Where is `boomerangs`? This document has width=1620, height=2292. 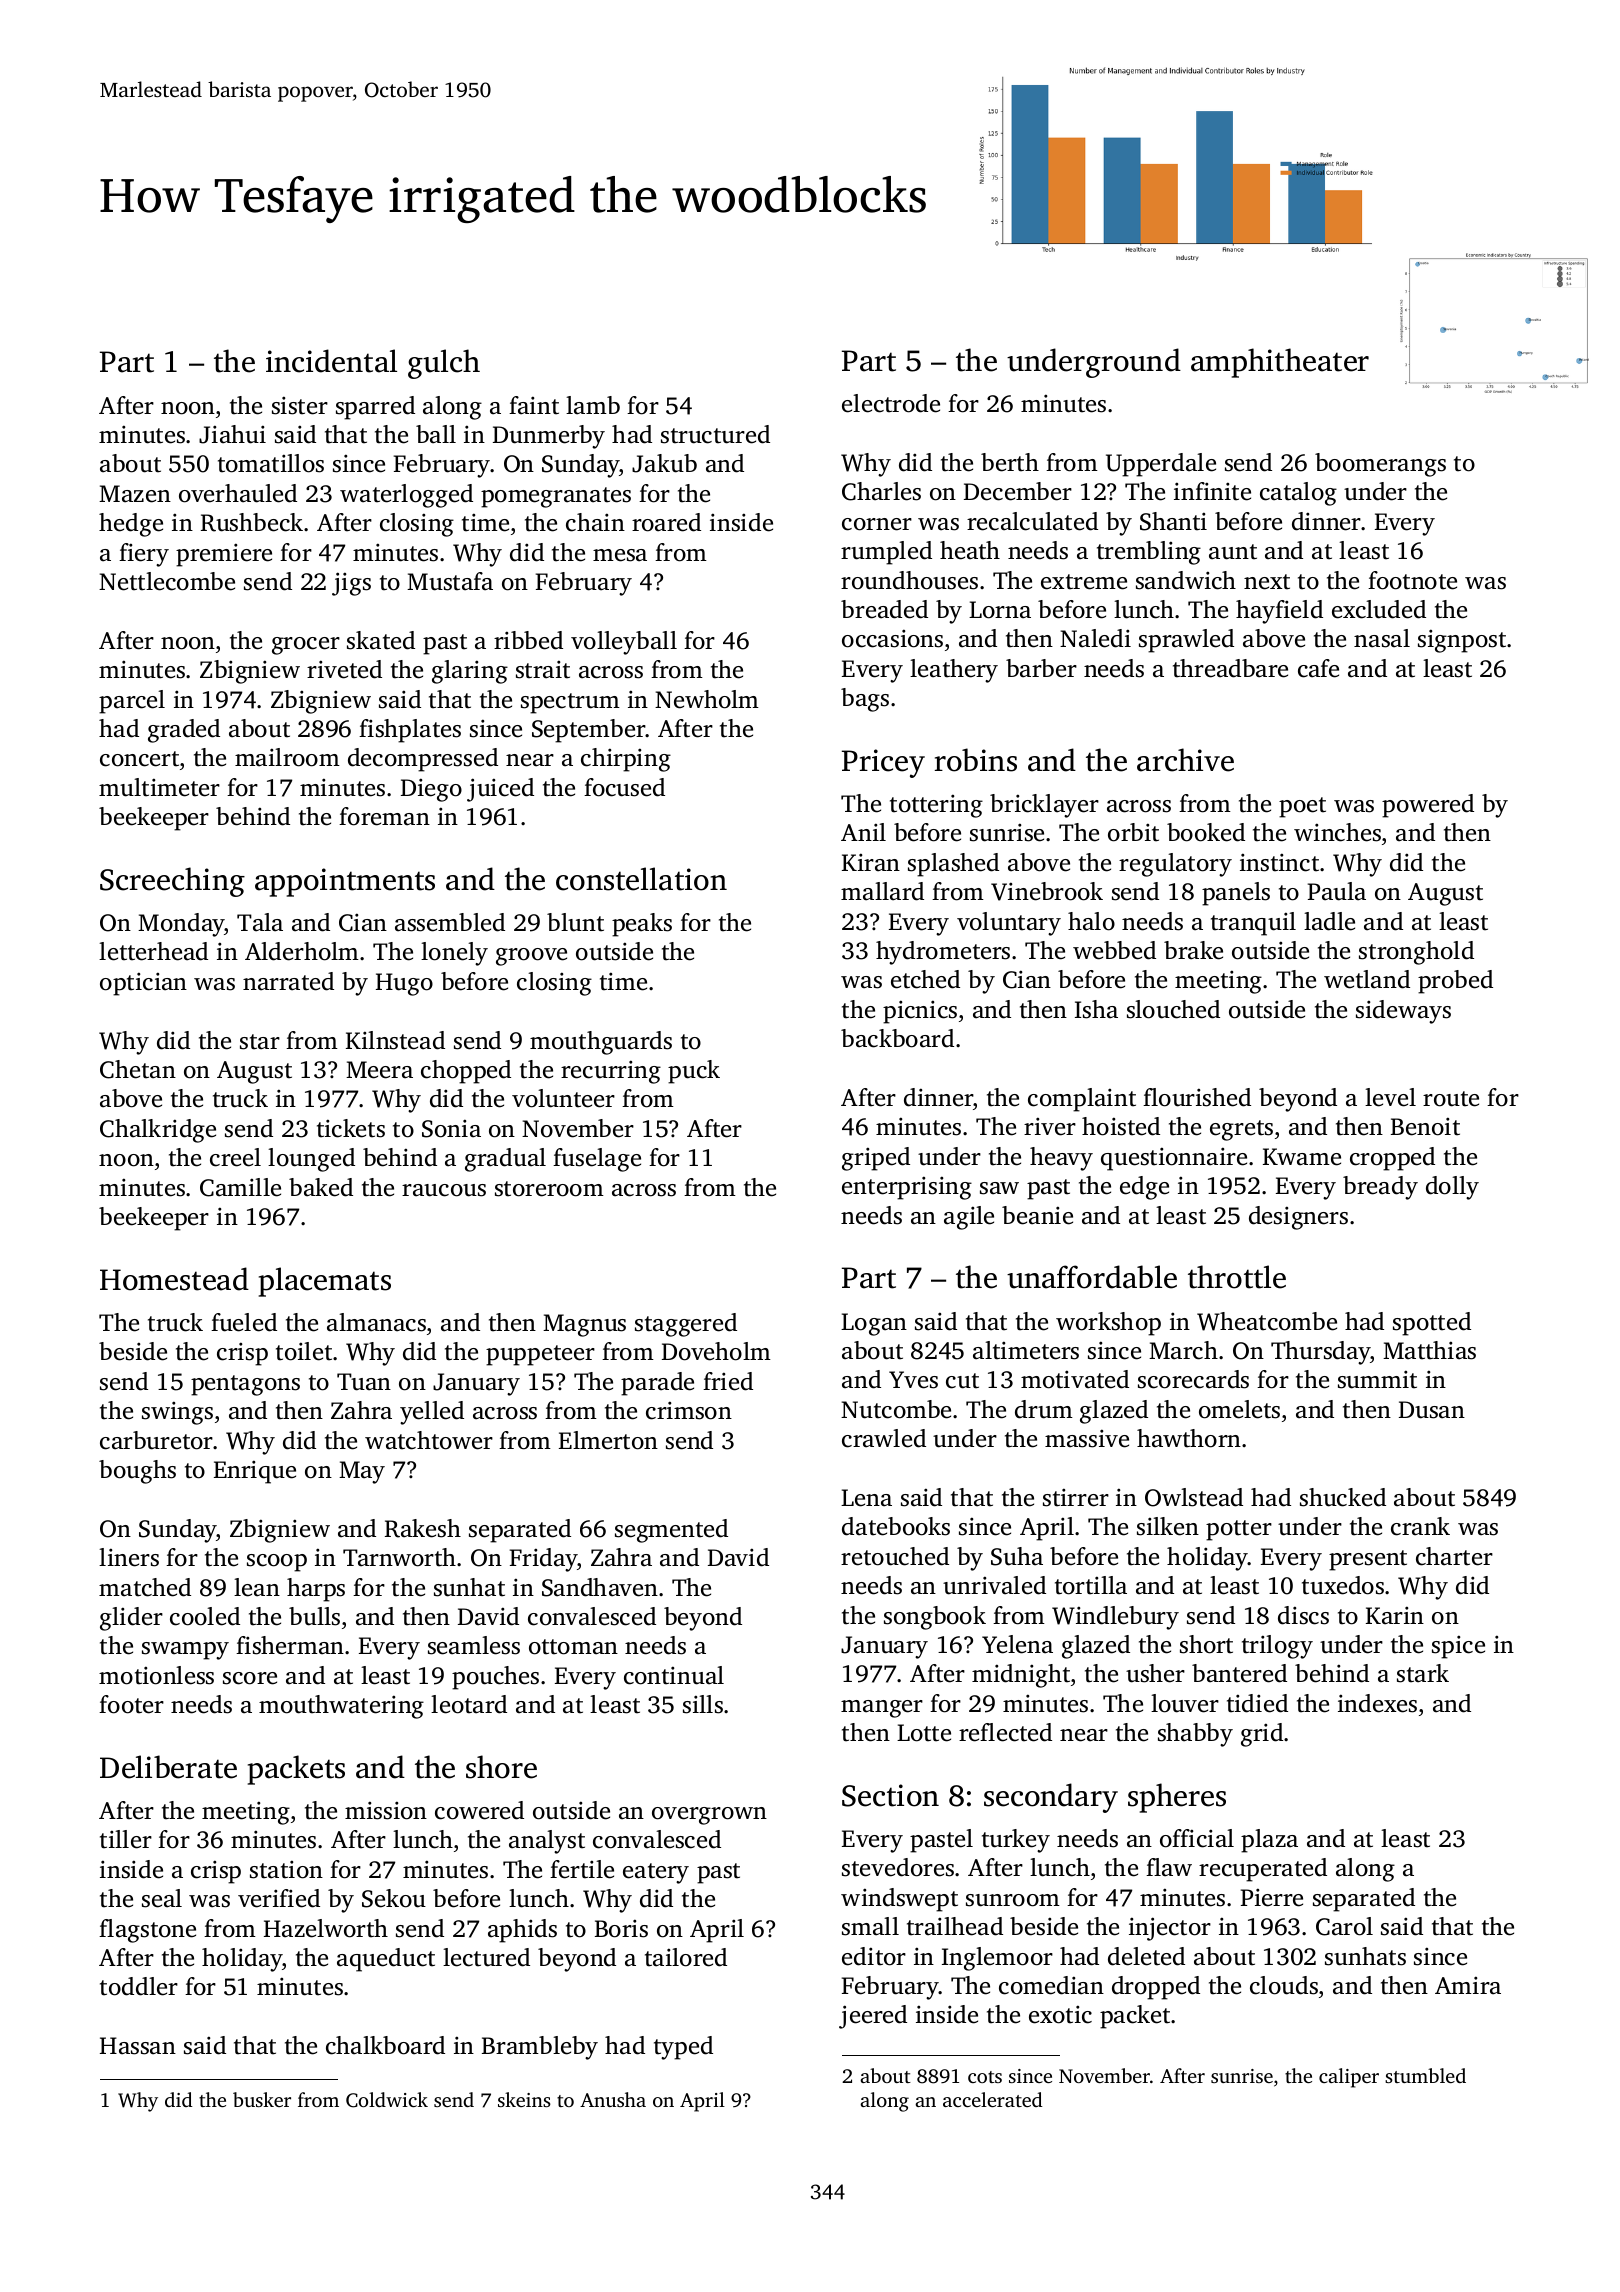 boomerangs is located at coordinates (1380, 465).
